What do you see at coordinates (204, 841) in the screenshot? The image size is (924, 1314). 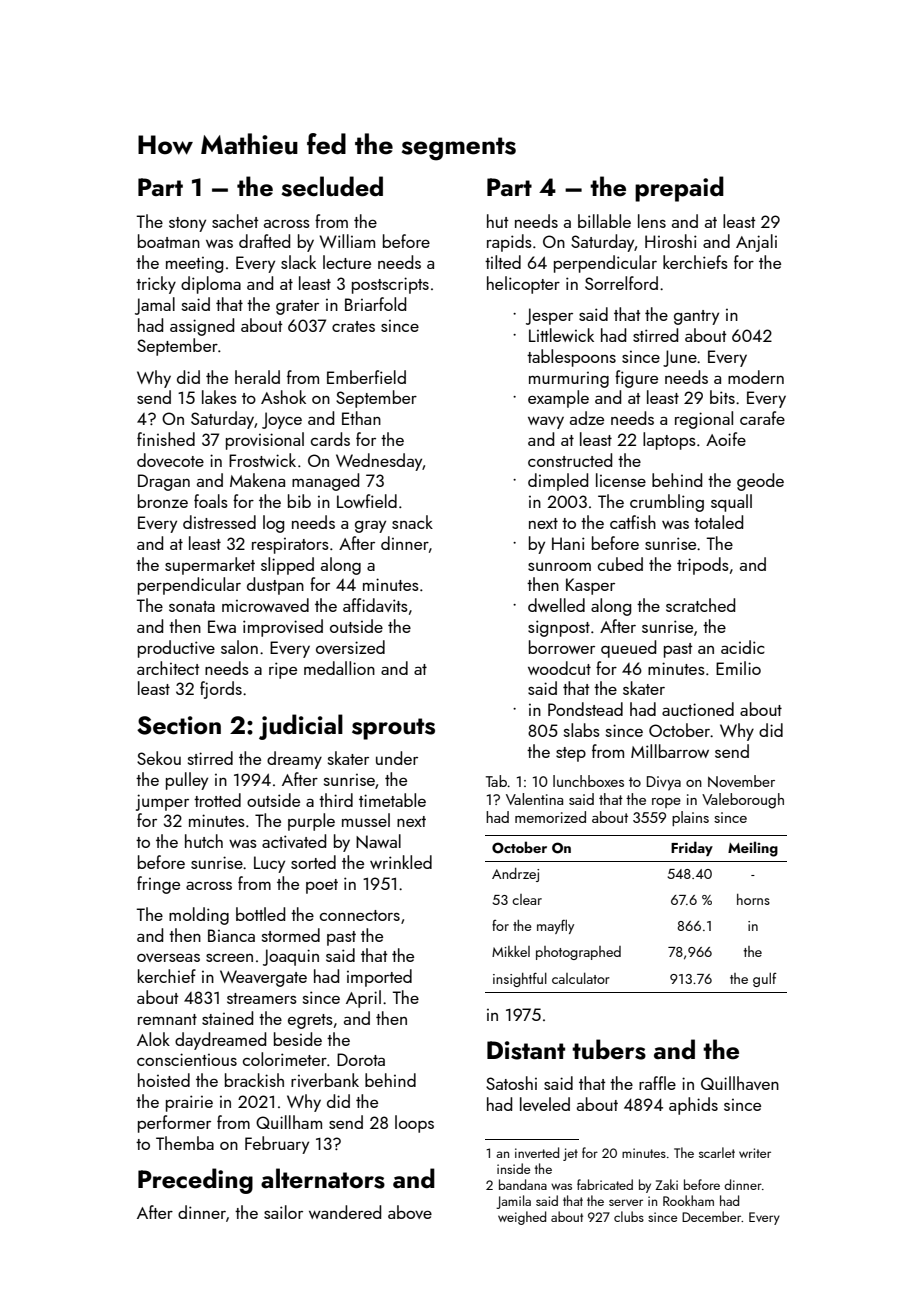 I see `hutch` at bounding box center [204, 841].
